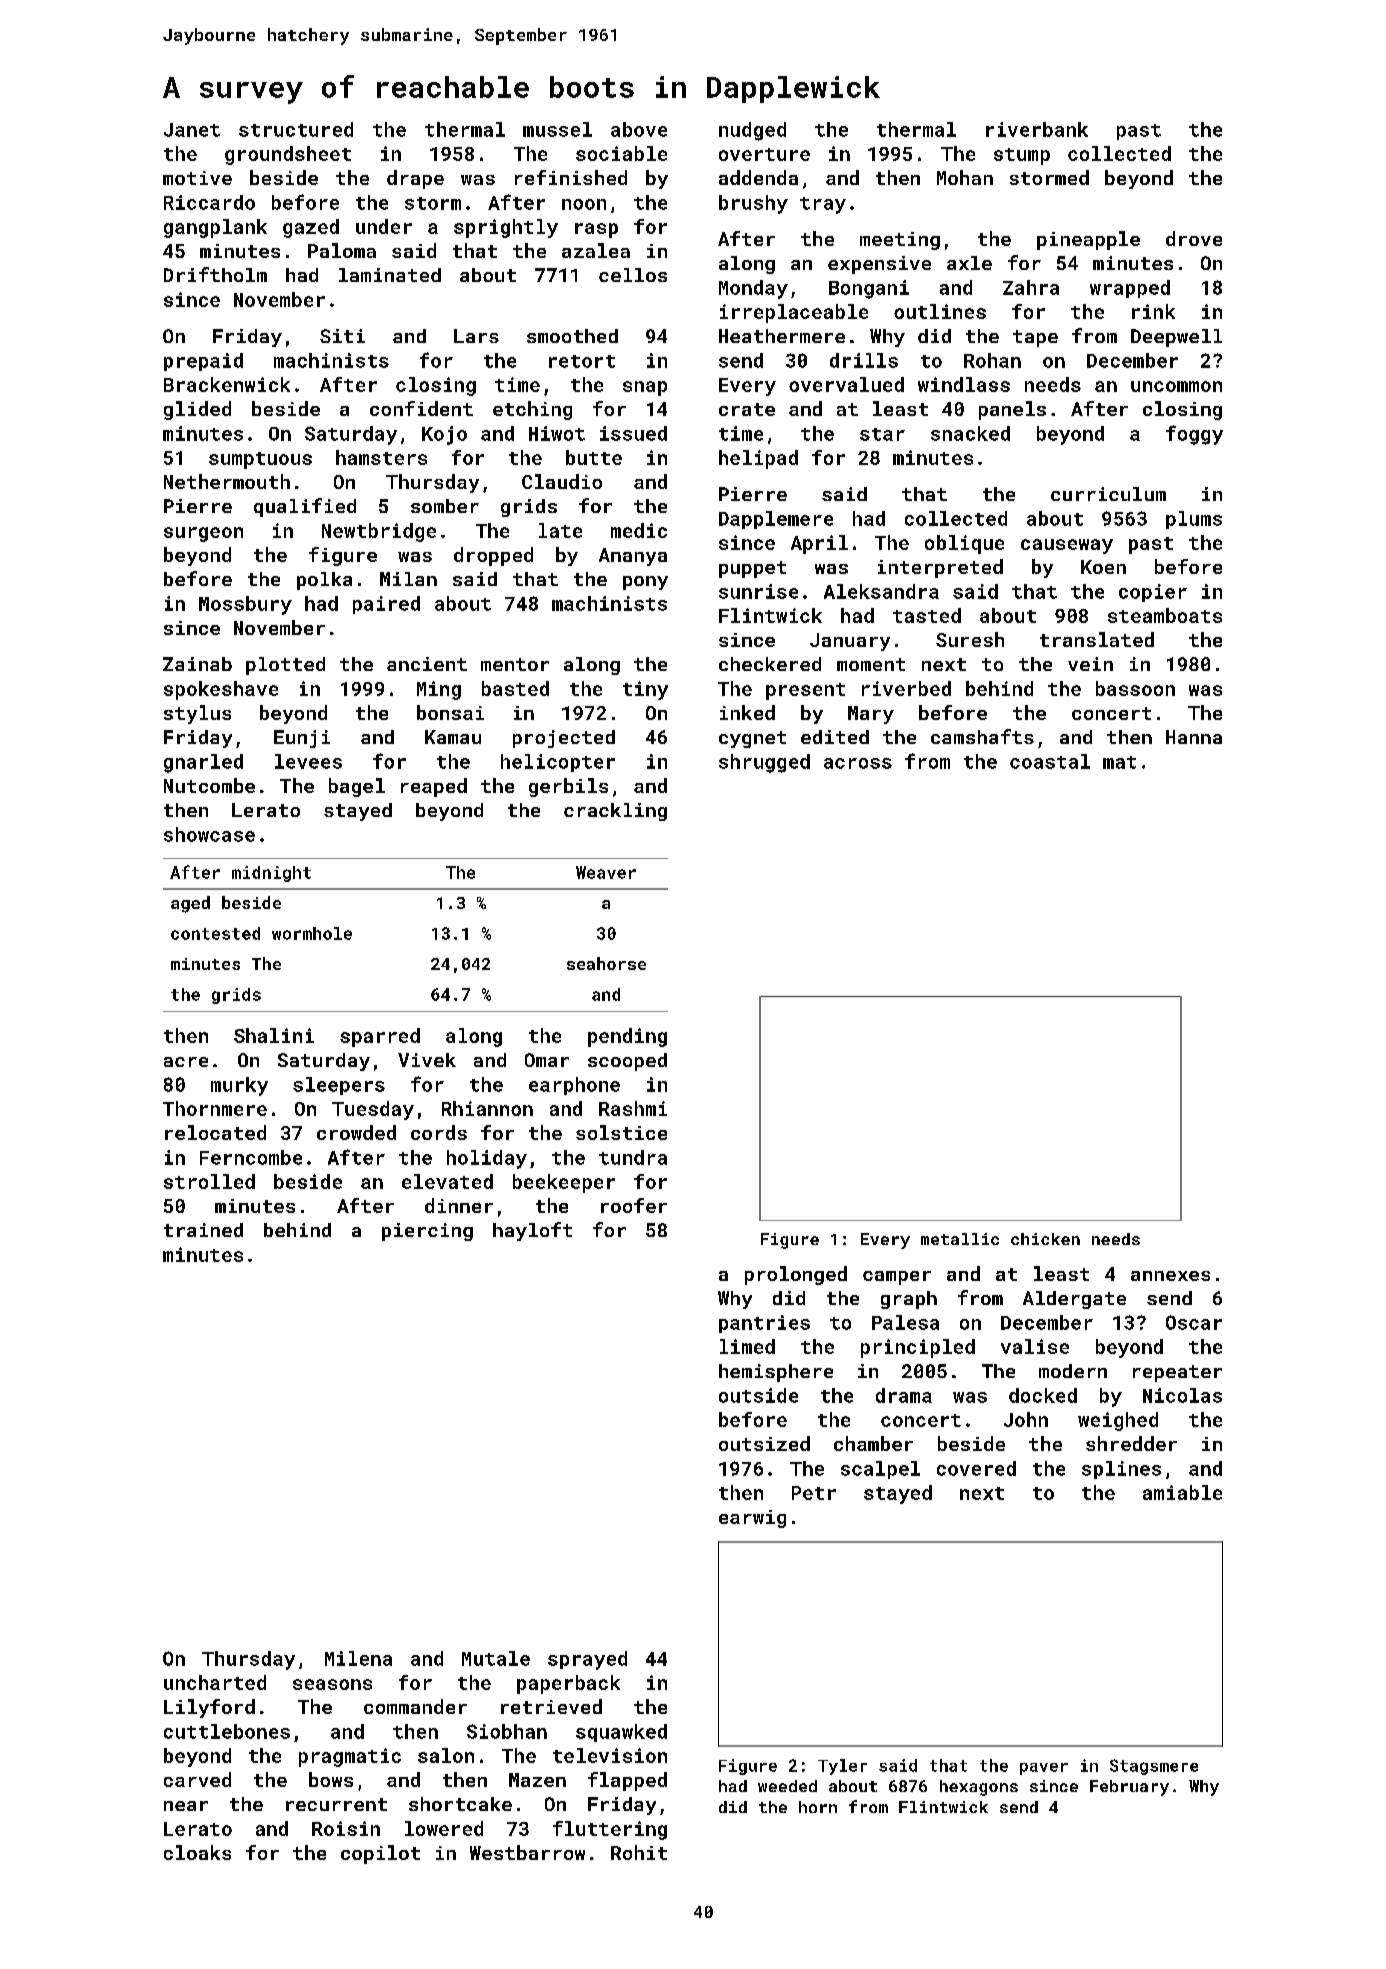  What do you see at coordinates (331, 1779) in the page?
I see `bows` at bounding box center [331, 1779].
